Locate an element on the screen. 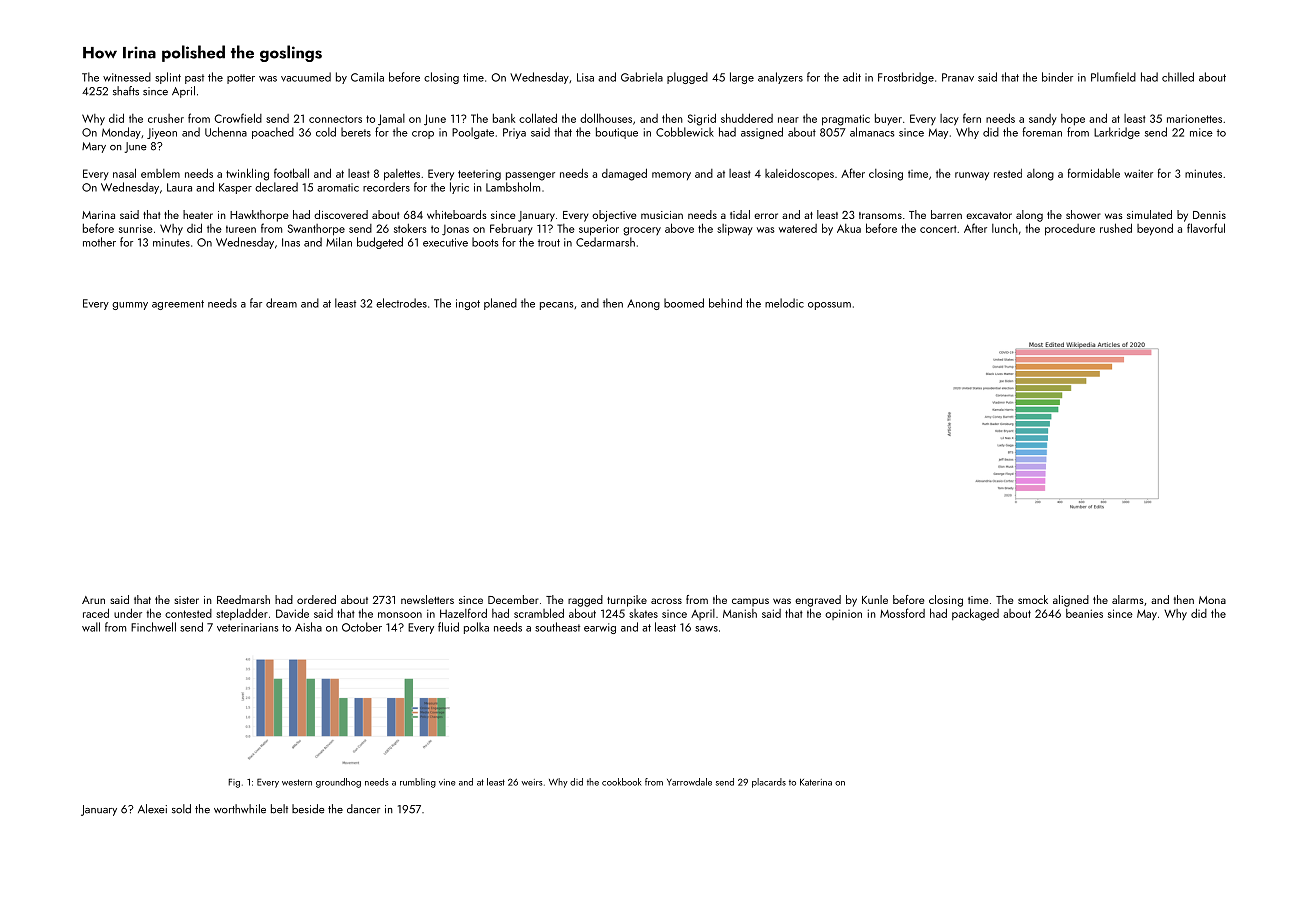 The height and width of the screenshot is (924, 1308). Marina is located at coordinates (98, 215).
